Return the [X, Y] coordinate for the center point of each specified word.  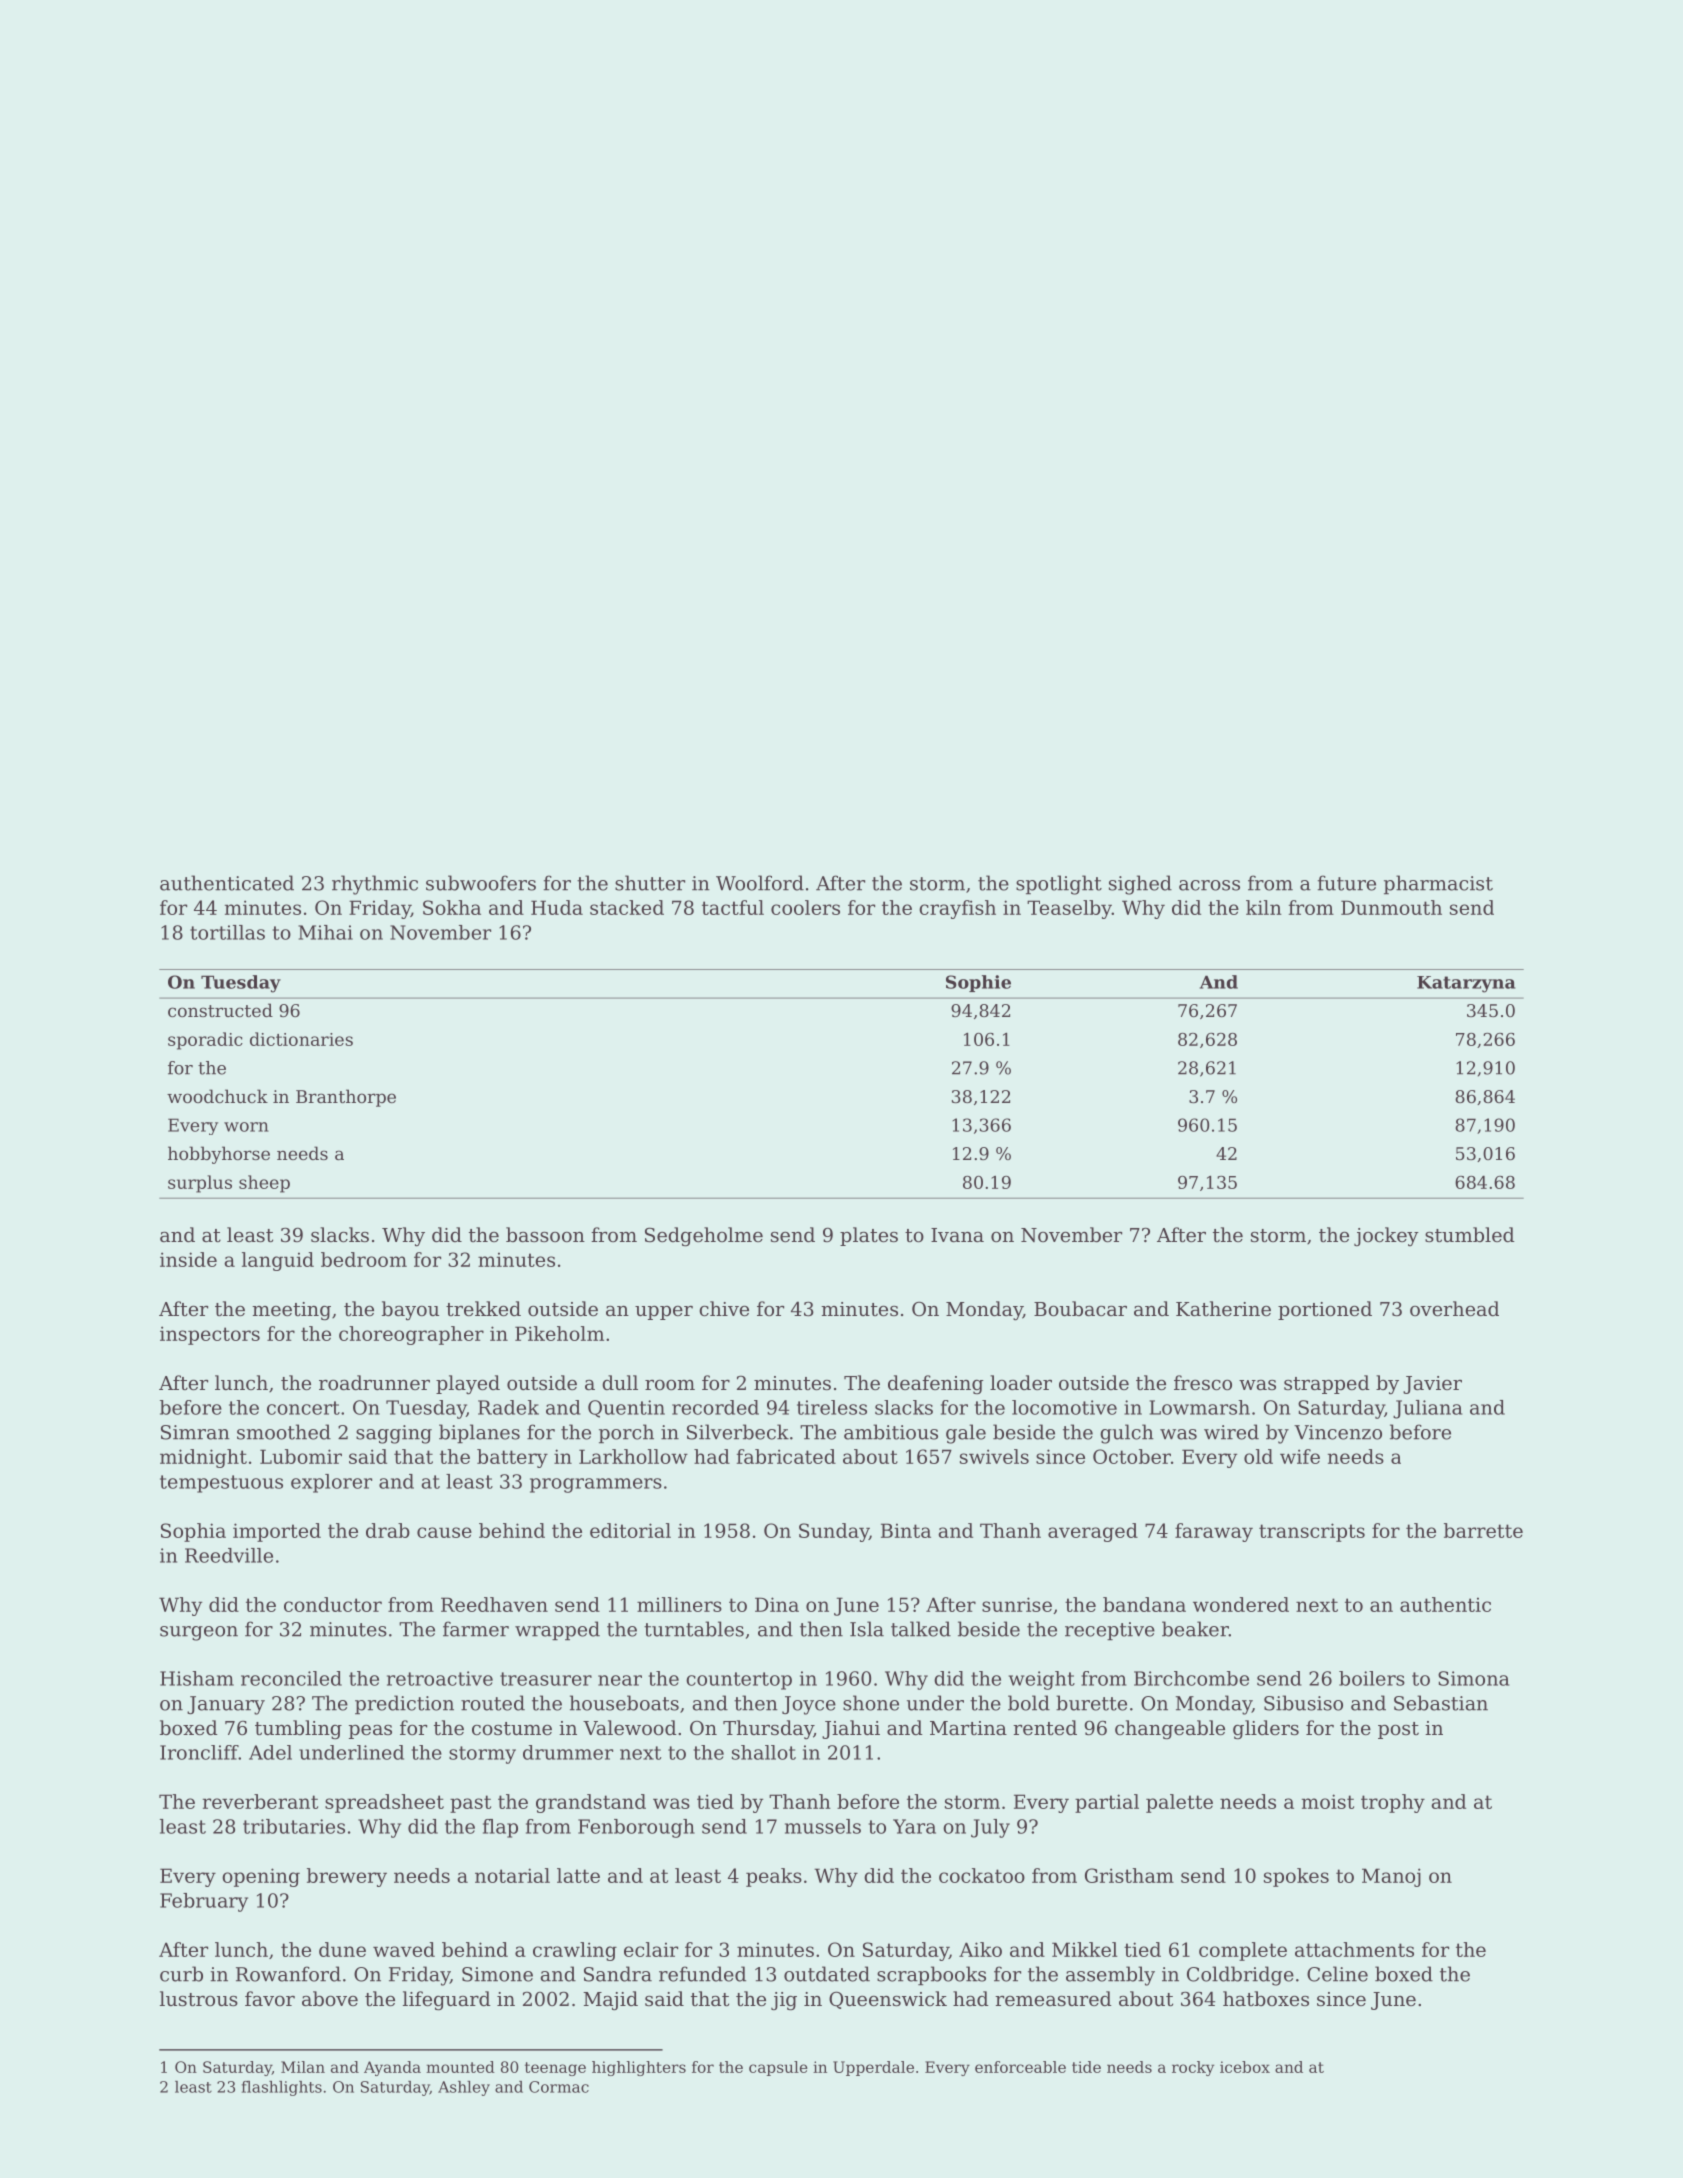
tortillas [227, 932]
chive [724, 1308]
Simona [1473, 1678]
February [204, 1902]
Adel [270, 1752]
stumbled [1470, 1234]
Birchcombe [1191, 1678]
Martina [968, 1728]
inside [188, 1259]
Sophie [978, 983]
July [990, 1828]
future [1347, 883]
